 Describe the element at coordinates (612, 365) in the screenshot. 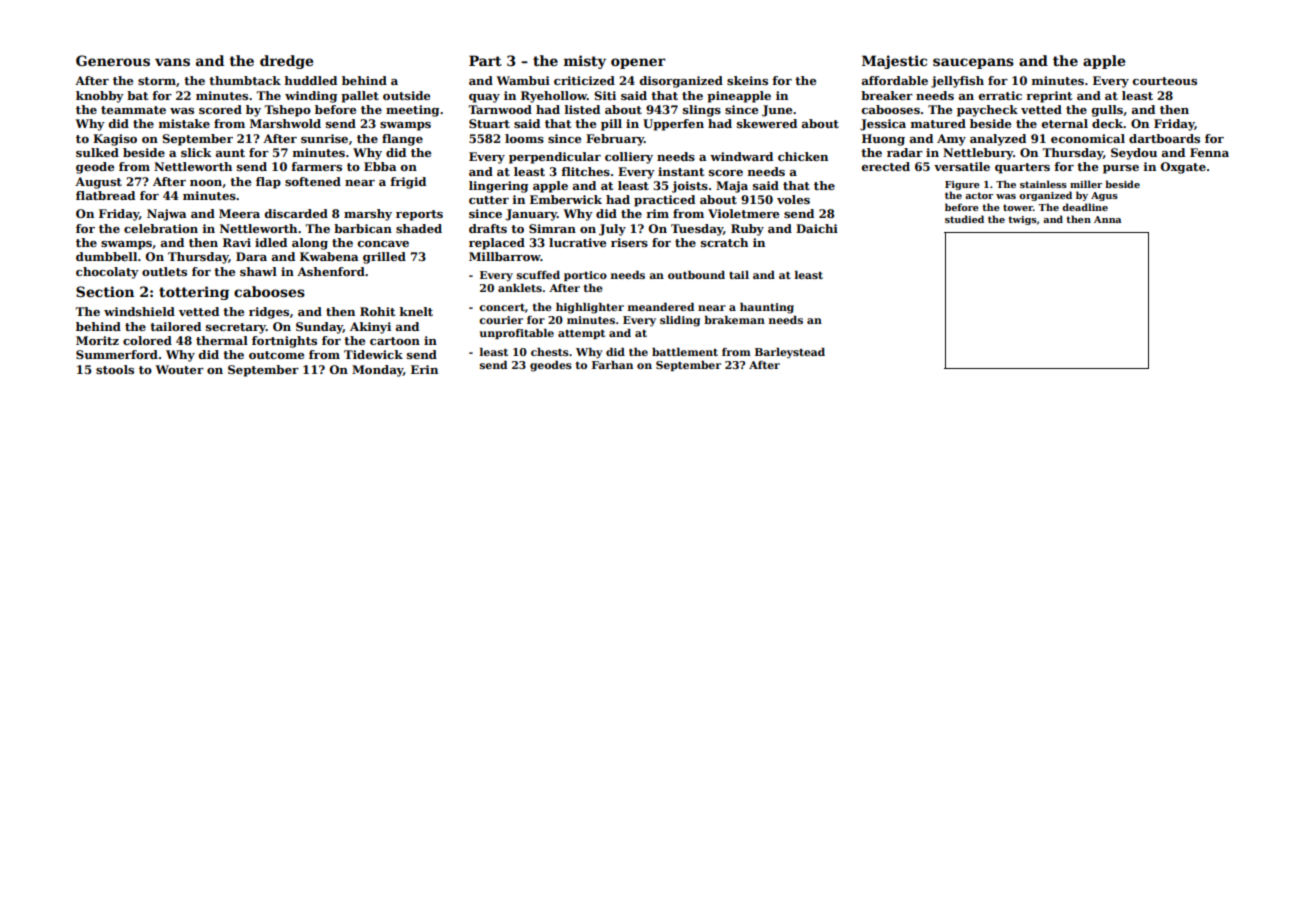

I see `Farhan` at that location.
